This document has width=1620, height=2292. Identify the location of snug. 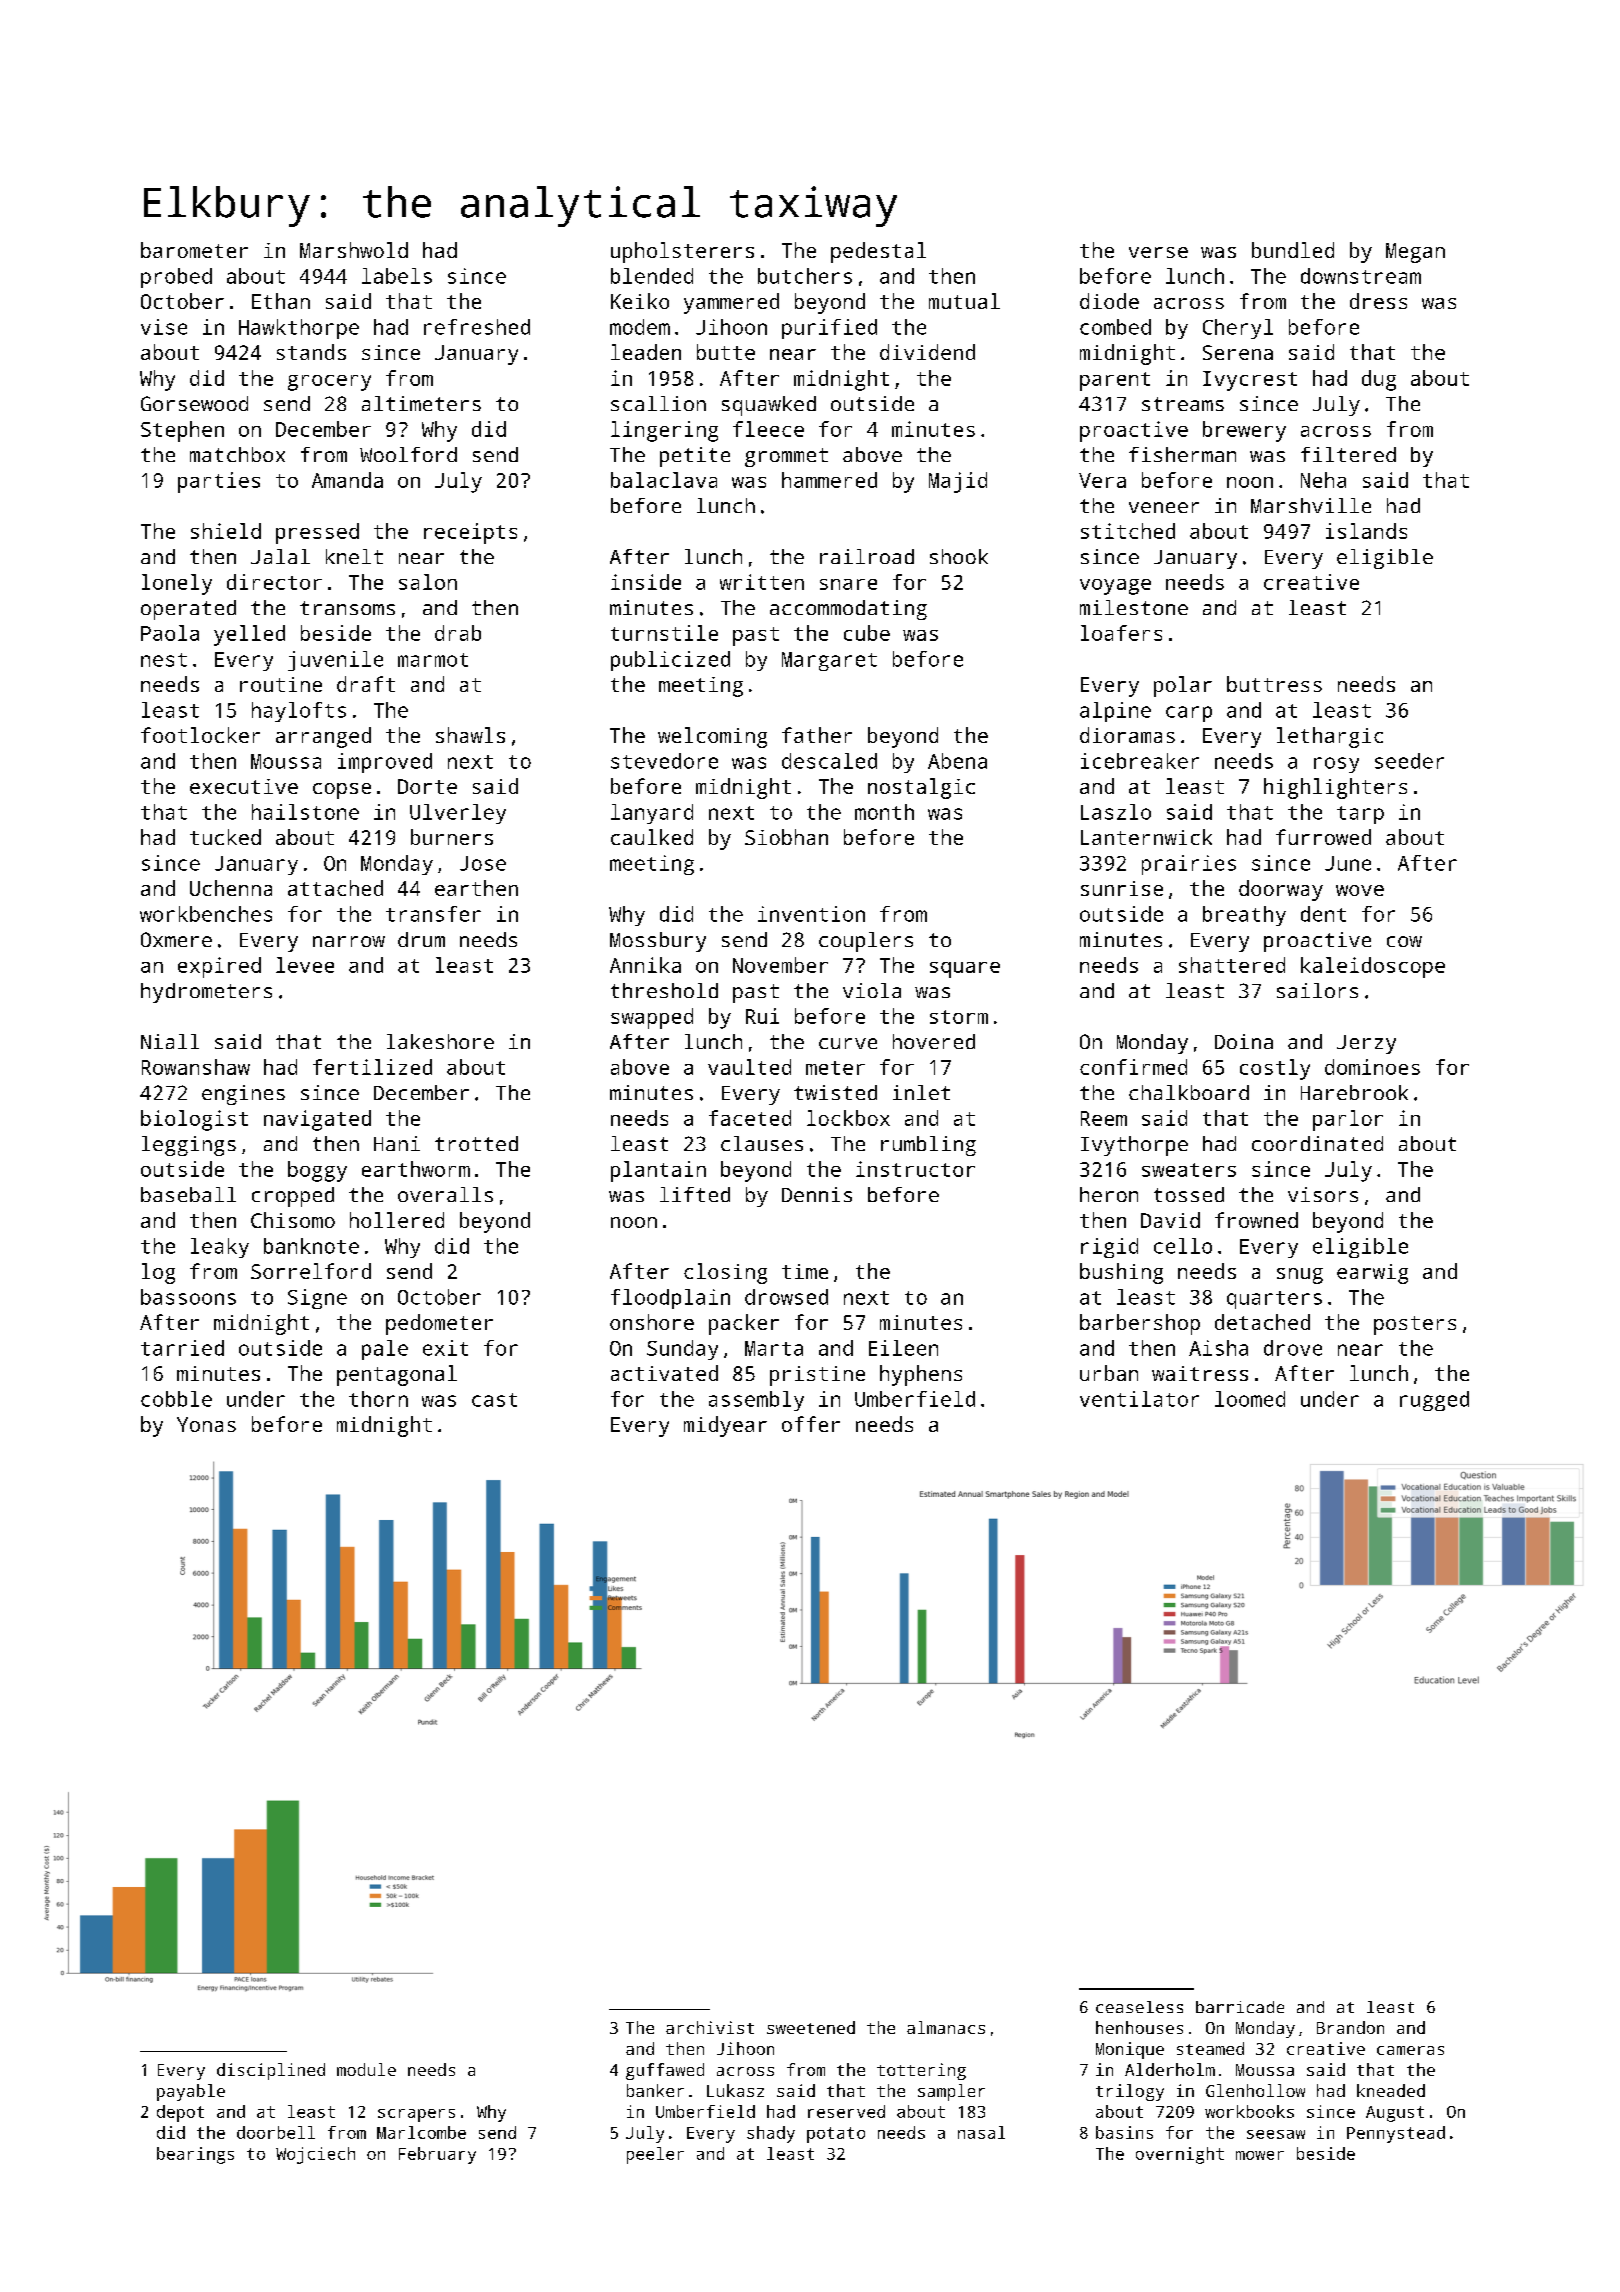
(1300, 1276).
